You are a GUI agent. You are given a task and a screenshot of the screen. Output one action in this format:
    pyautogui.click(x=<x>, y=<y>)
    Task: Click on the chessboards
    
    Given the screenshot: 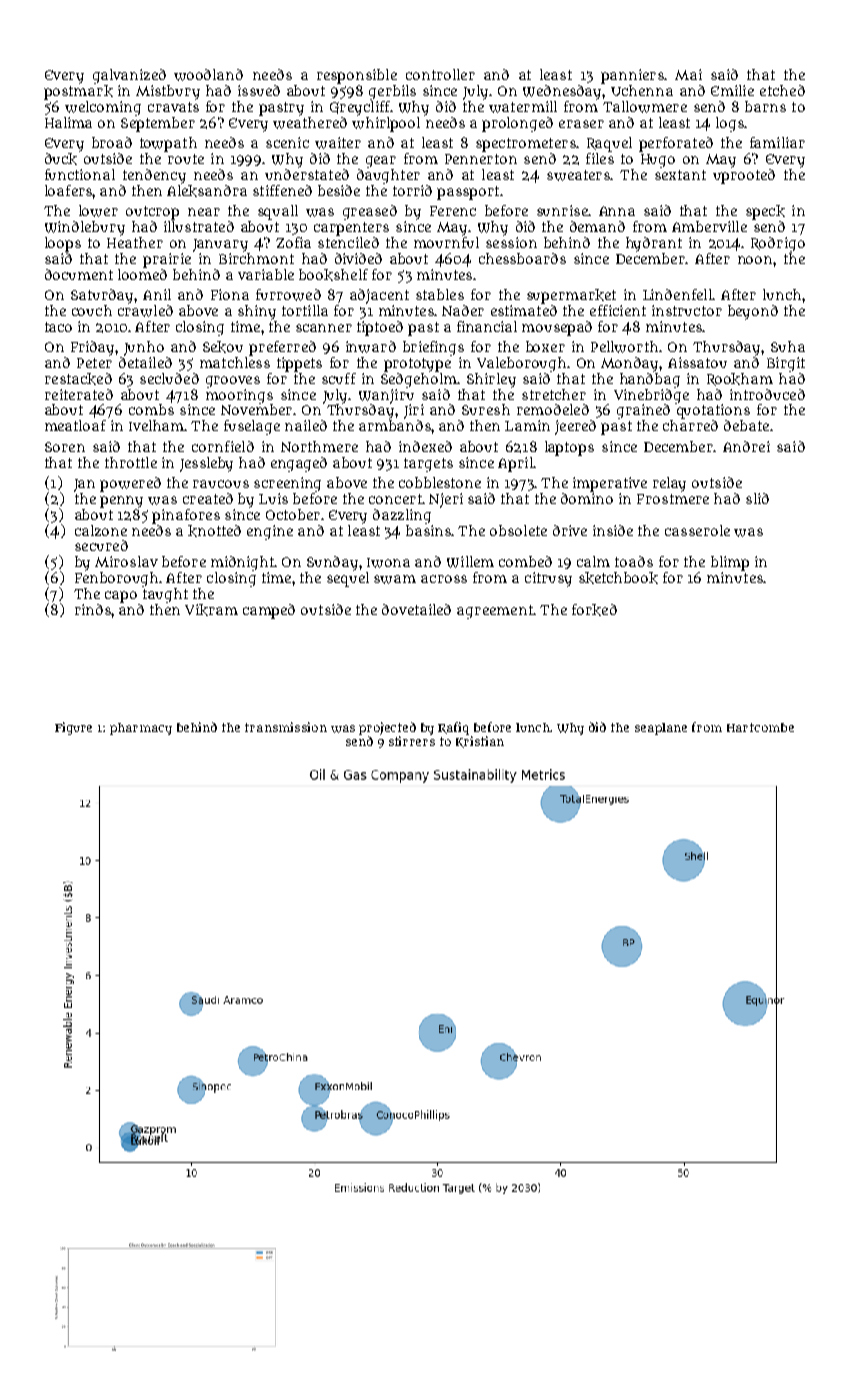 What is the action you would take?
    pyautogui.click(x=522, y=258)
